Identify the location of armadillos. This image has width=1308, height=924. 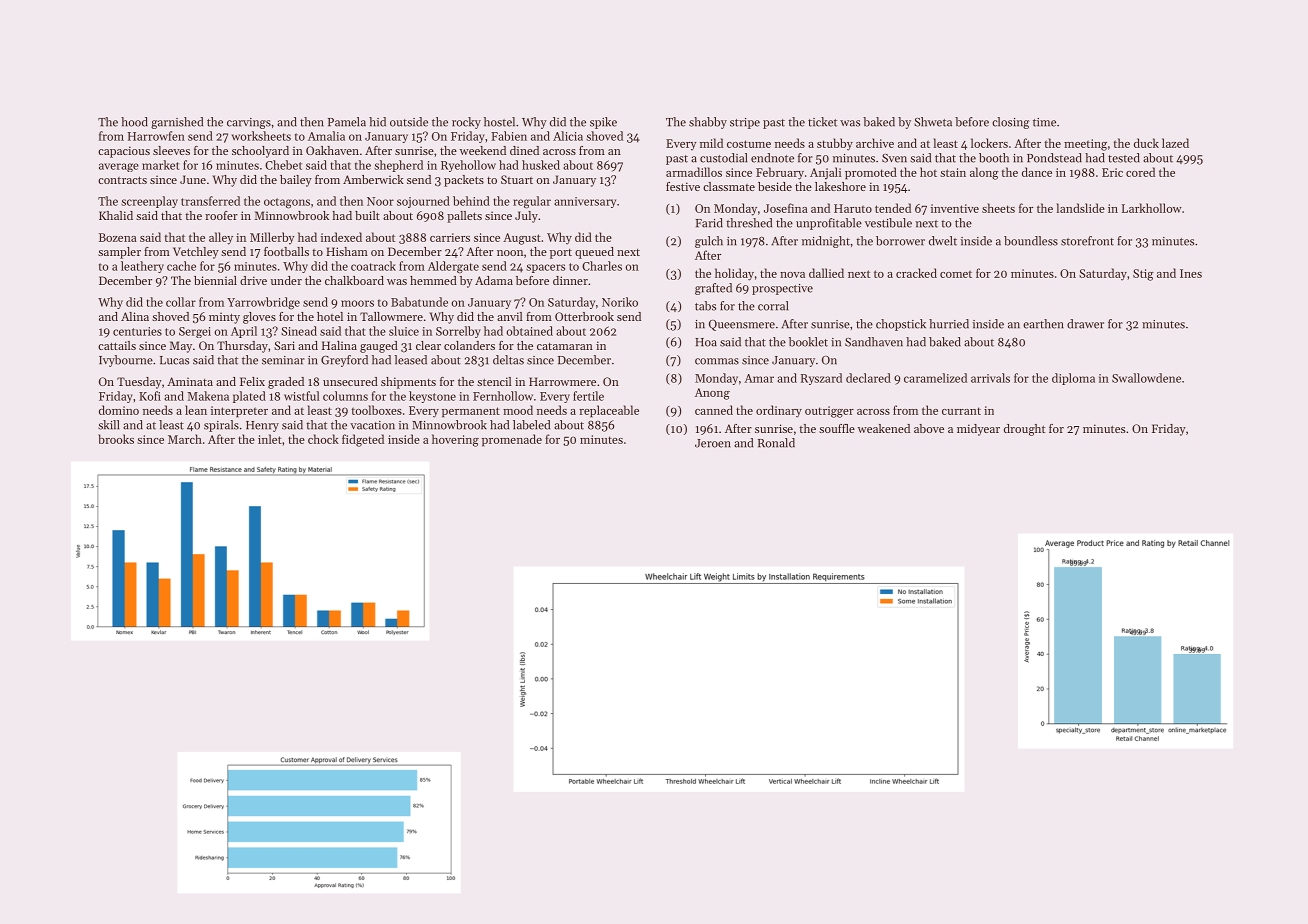
(694, 172).
